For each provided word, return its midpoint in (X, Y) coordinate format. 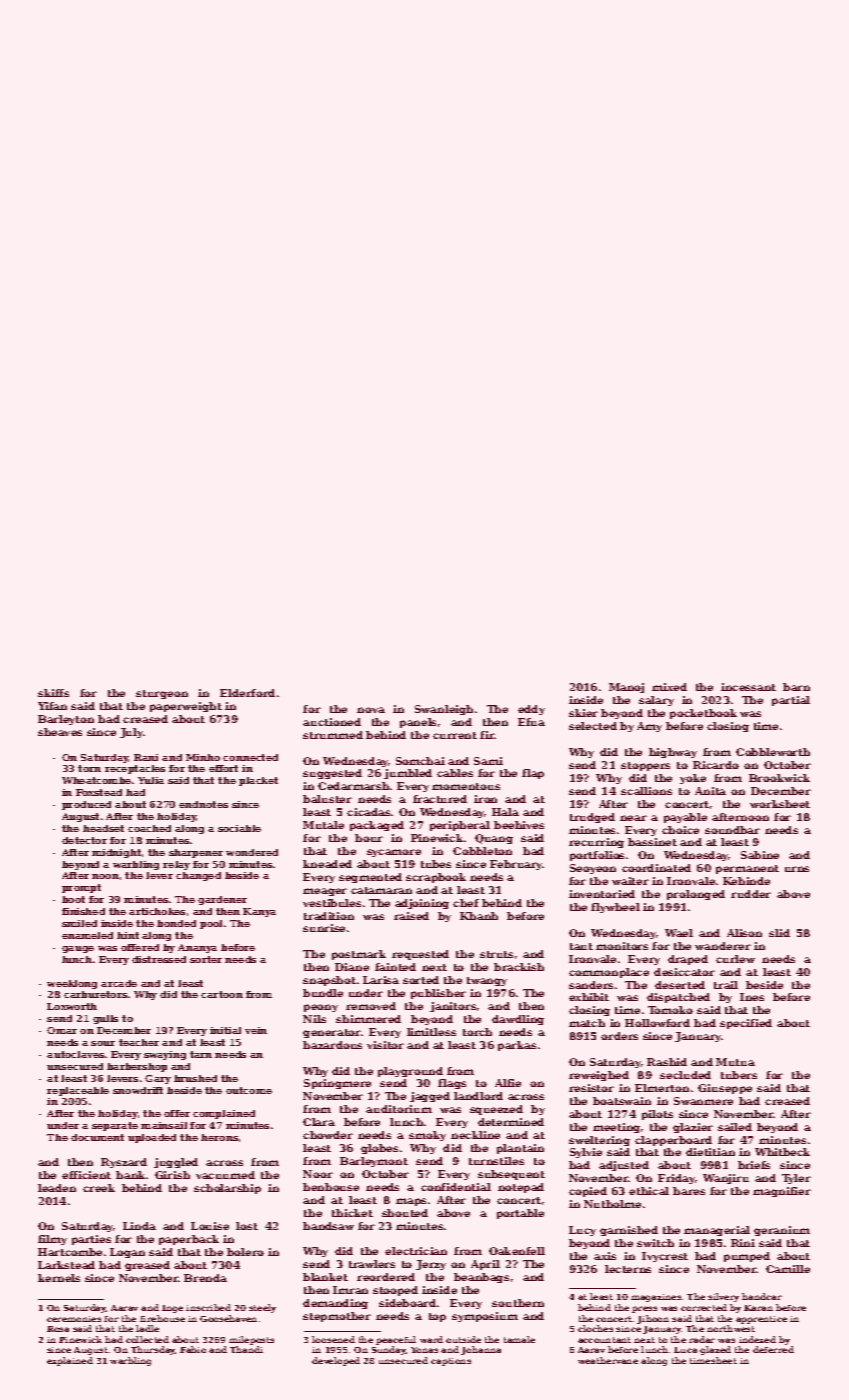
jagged (430, 1097)
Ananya (197, 948)
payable (685, 818)
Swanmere (703, 1101)
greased (147, 1266)
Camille (788, 1269)
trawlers (372, 1264)
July (131, 733)
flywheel (615, 908)
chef (466, 903)
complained (224, 1114)
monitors (622, 946)
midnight (116, 853)
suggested (332, 774)
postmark (359, 955)
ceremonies (74, 1319)
